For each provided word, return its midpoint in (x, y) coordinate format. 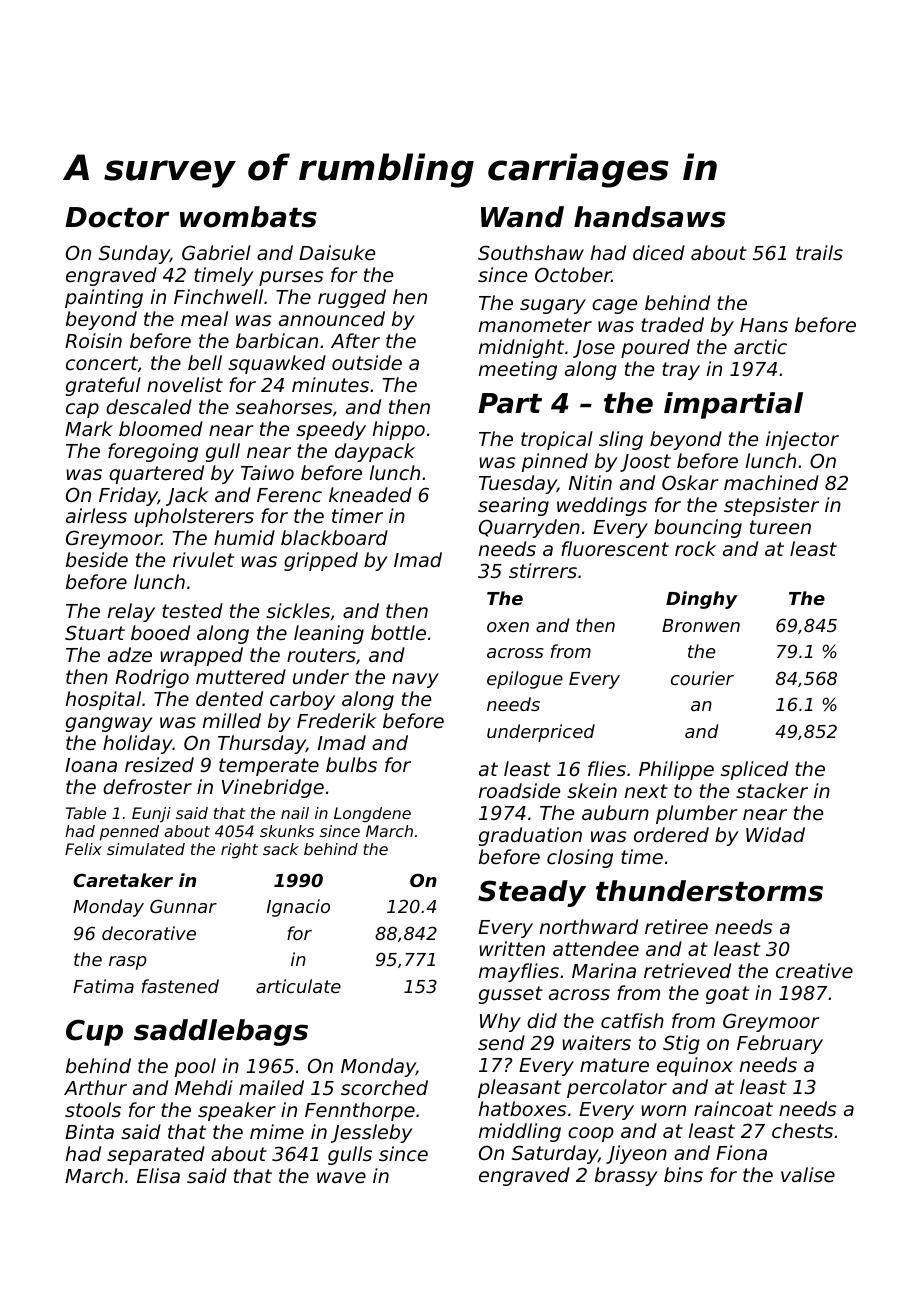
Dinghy (702, 600)
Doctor (117, 217)
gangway (109, 724)
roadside (519, 790)
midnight (521, 348)
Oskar (690, 482)
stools (93, 1109)
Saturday (555, 1154)
